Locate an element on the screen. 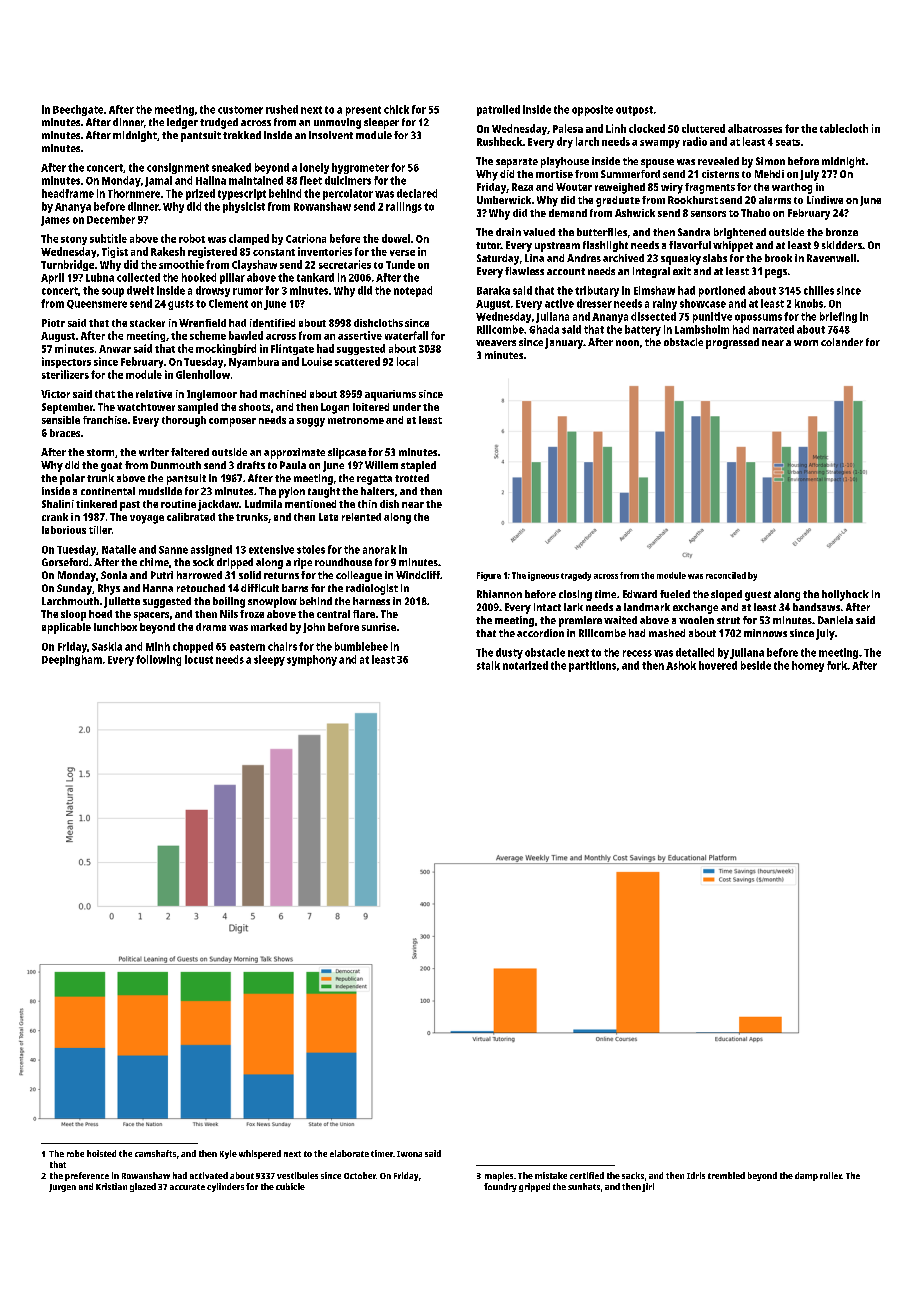  roller is located at coordinates (831, 1175).
